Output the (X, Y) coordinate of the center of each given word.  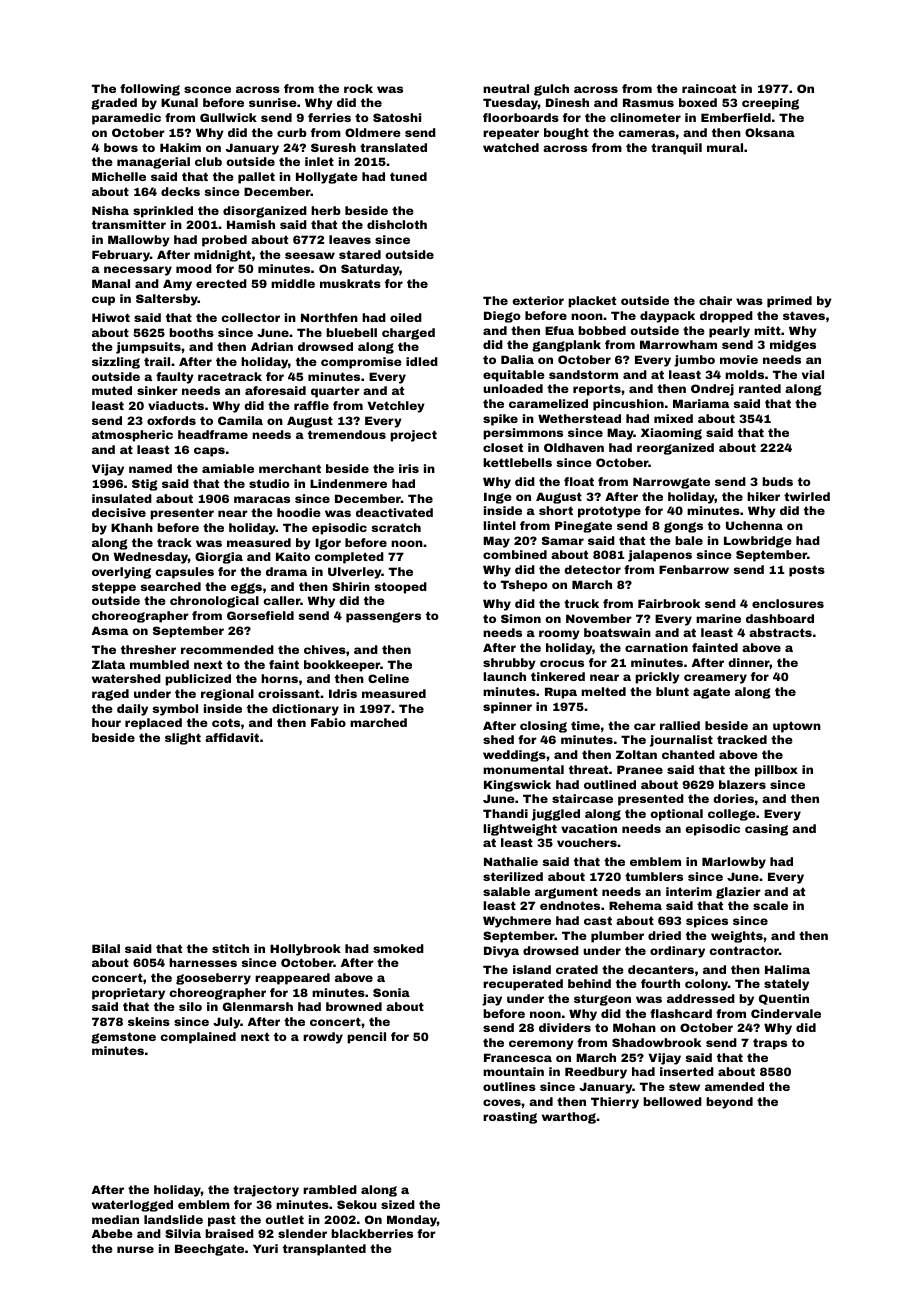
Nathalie (511, 861)
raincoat (709, 88)
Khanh (132, 527)
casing (766, 830)
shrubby (509, 664)
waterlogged (132, 1206)
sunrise (273, 102)
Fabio (328, 722)
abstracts (780, 632)
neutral (506, 88)
